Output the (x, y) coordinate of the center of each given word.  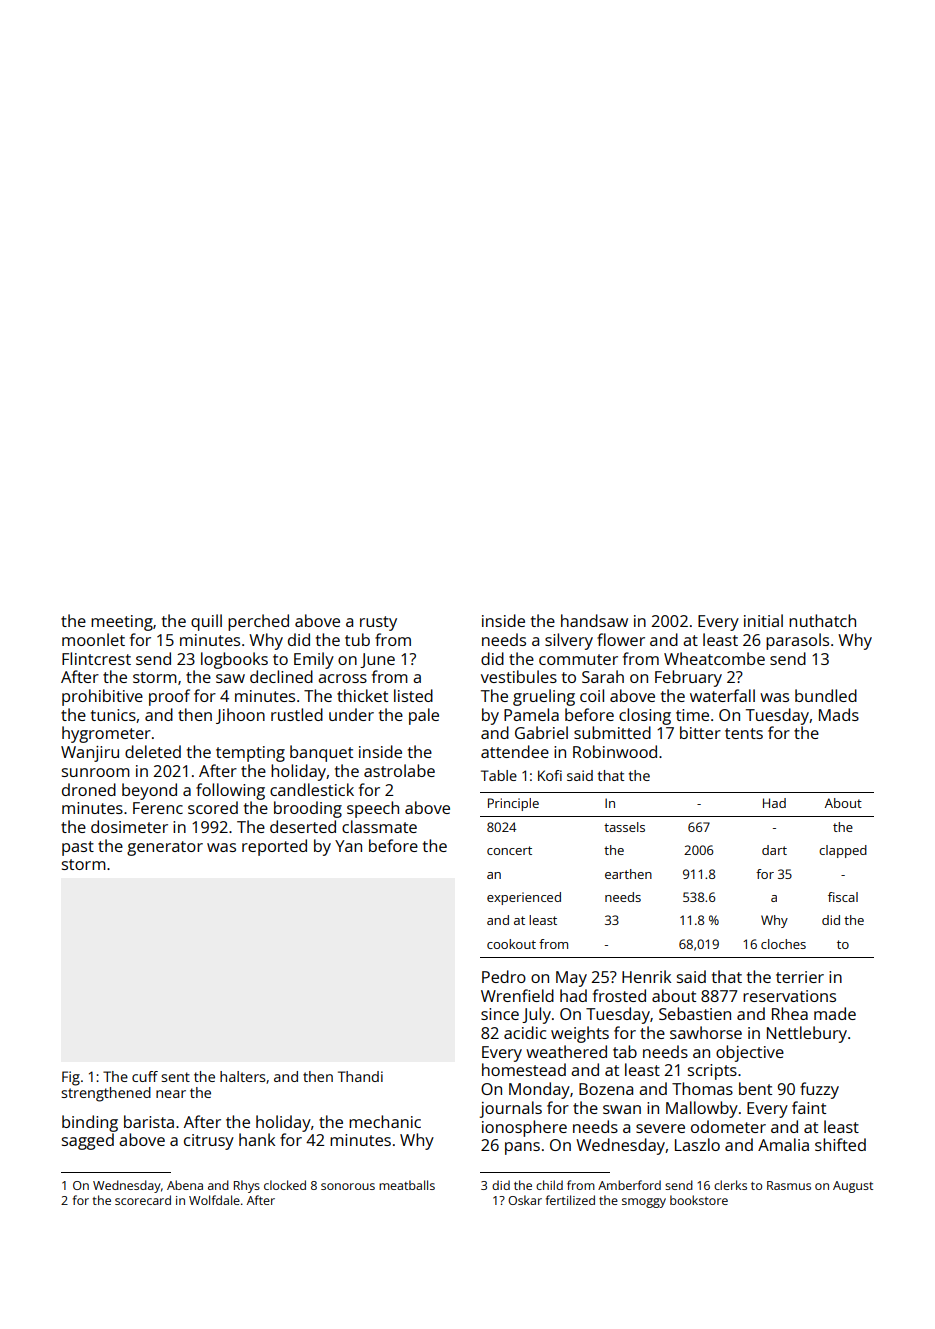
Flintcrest (96, 658)
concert (509, 850)
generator (165, 848)
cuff (145, 1076)
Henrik (646, 976)
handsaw (594, 620)
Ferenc (158, 808)
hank (257, 1139)
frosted (619, 995)
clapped (843, 851)
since (500, 1014)
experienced (524, 898)
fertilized (570, 1200)
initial (763, 620)
